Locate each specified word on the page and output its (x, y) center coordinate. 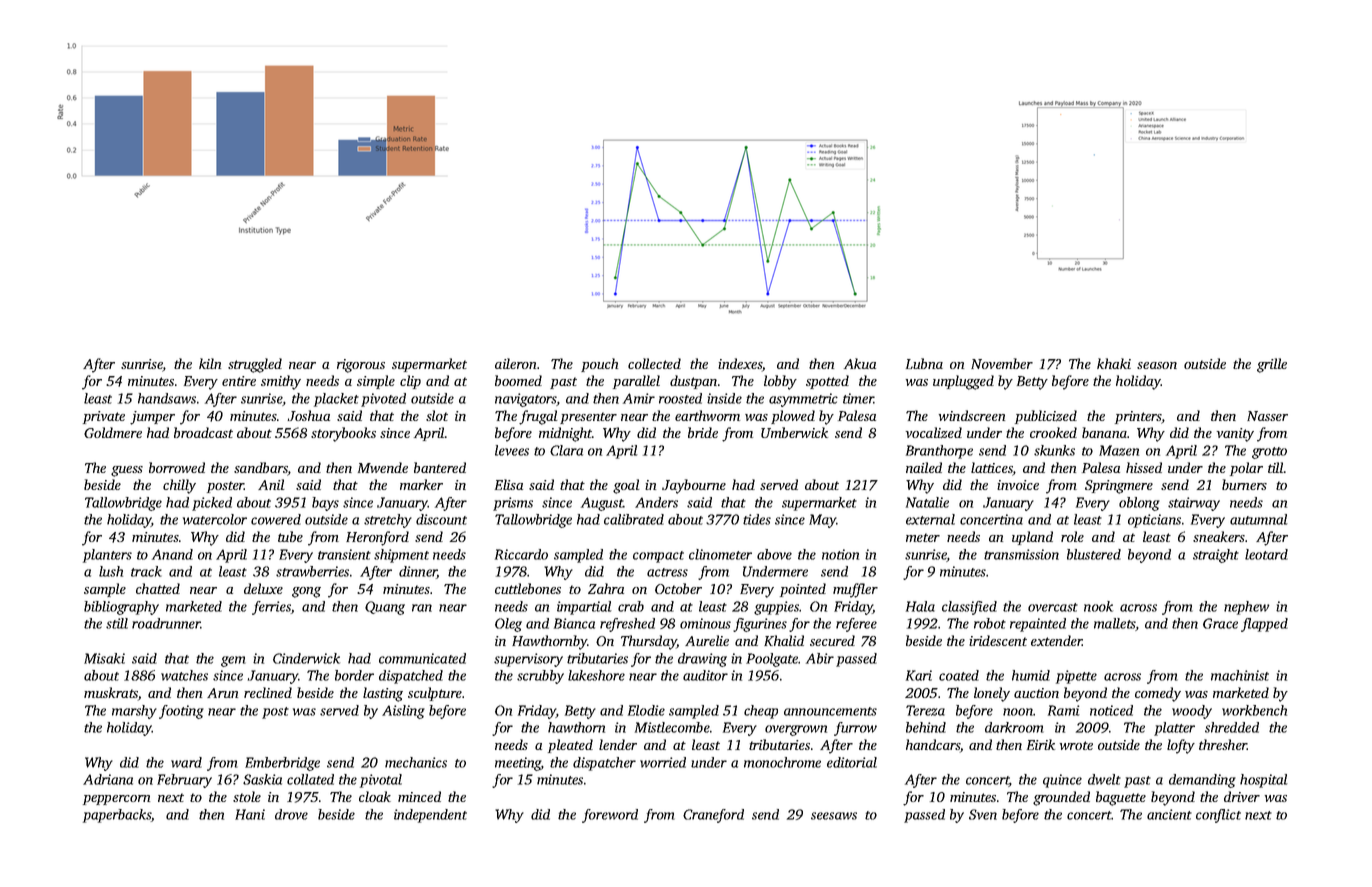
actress (667, 572)
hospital (1264, 781)
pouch (599, 365)
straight (1216, 556)
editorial (852, 762)
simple (376, 382)
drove (291, 814)
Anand (172, 554)
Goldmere (113, 432)
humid (1031, 675)
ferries (271, 608)
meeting (518, 764)
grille (1272, 365)
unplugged (963, 382)
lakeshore (596, 675)
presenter (588, 418)
